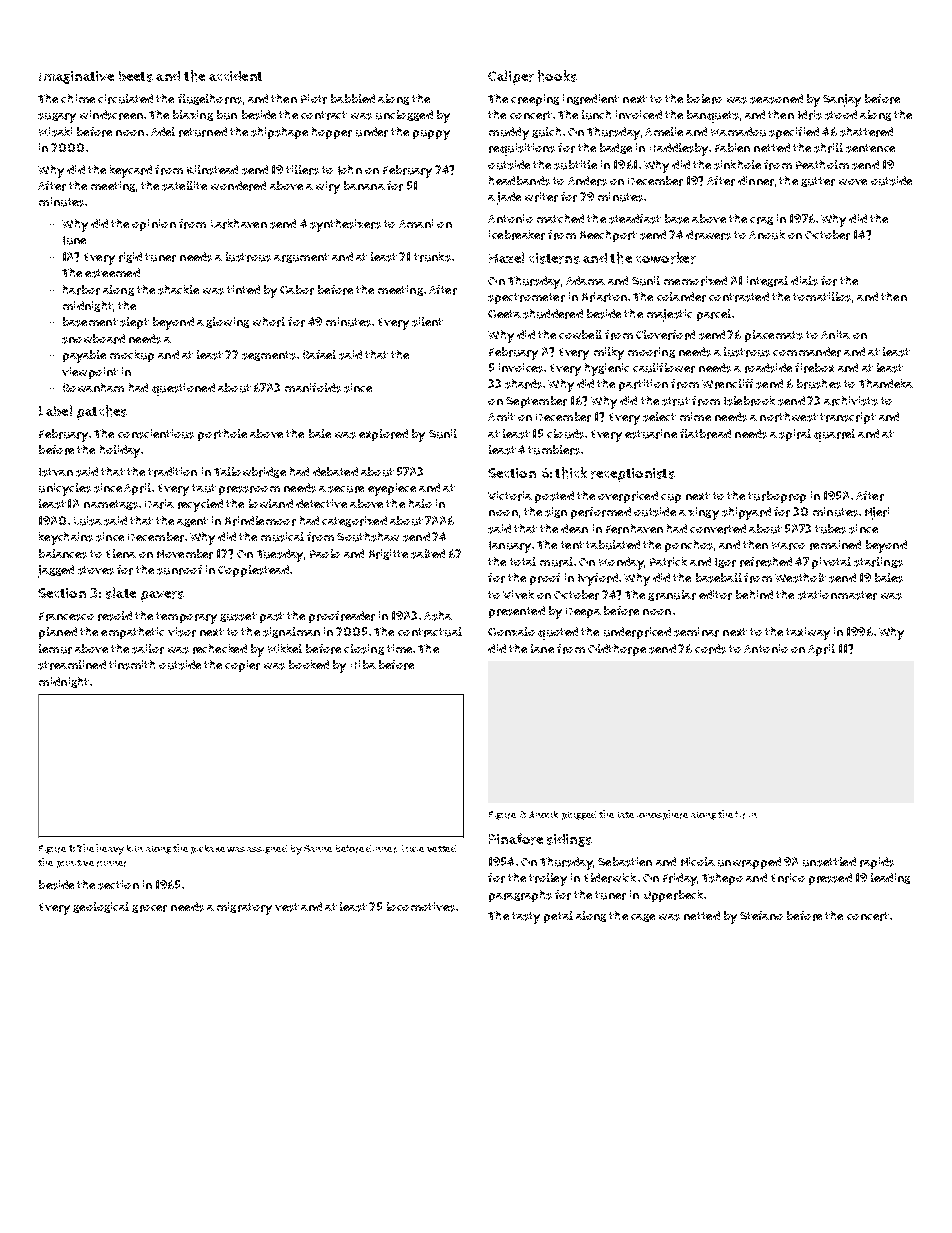 This page has width=952, height=1233. I want to click on silent, so click(427, 322).
